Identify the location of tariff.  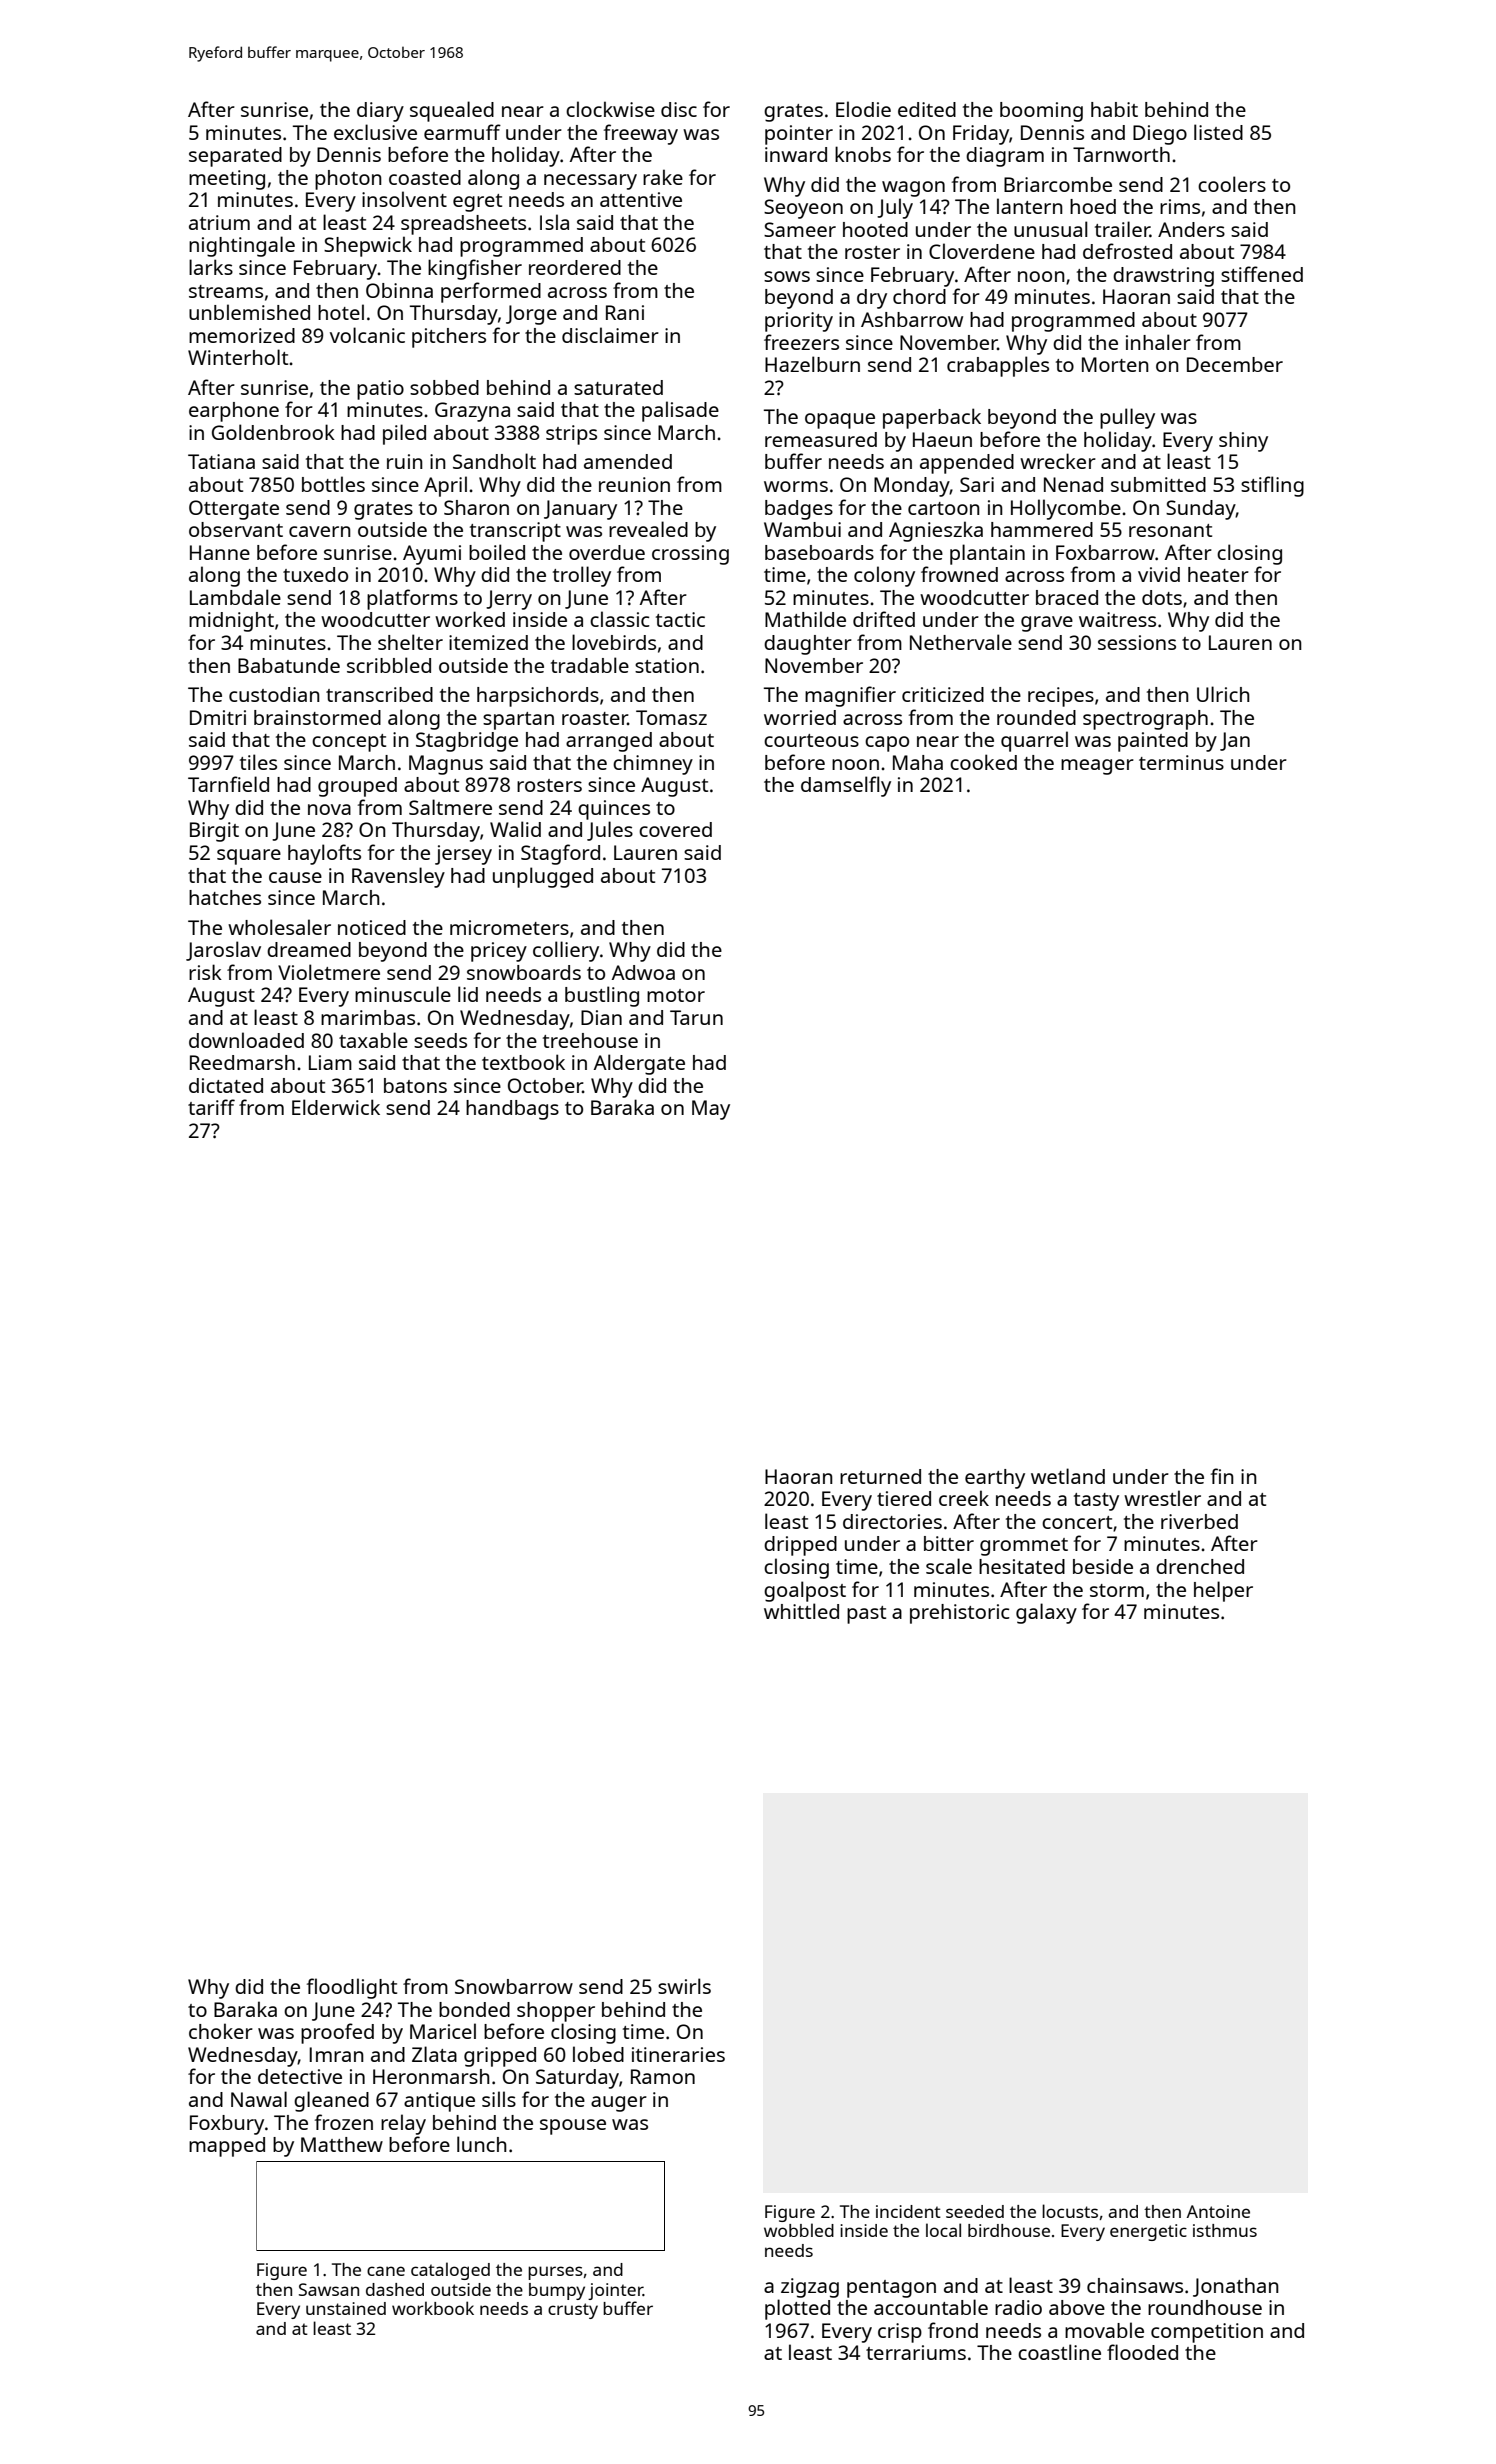
(211, 1107).
